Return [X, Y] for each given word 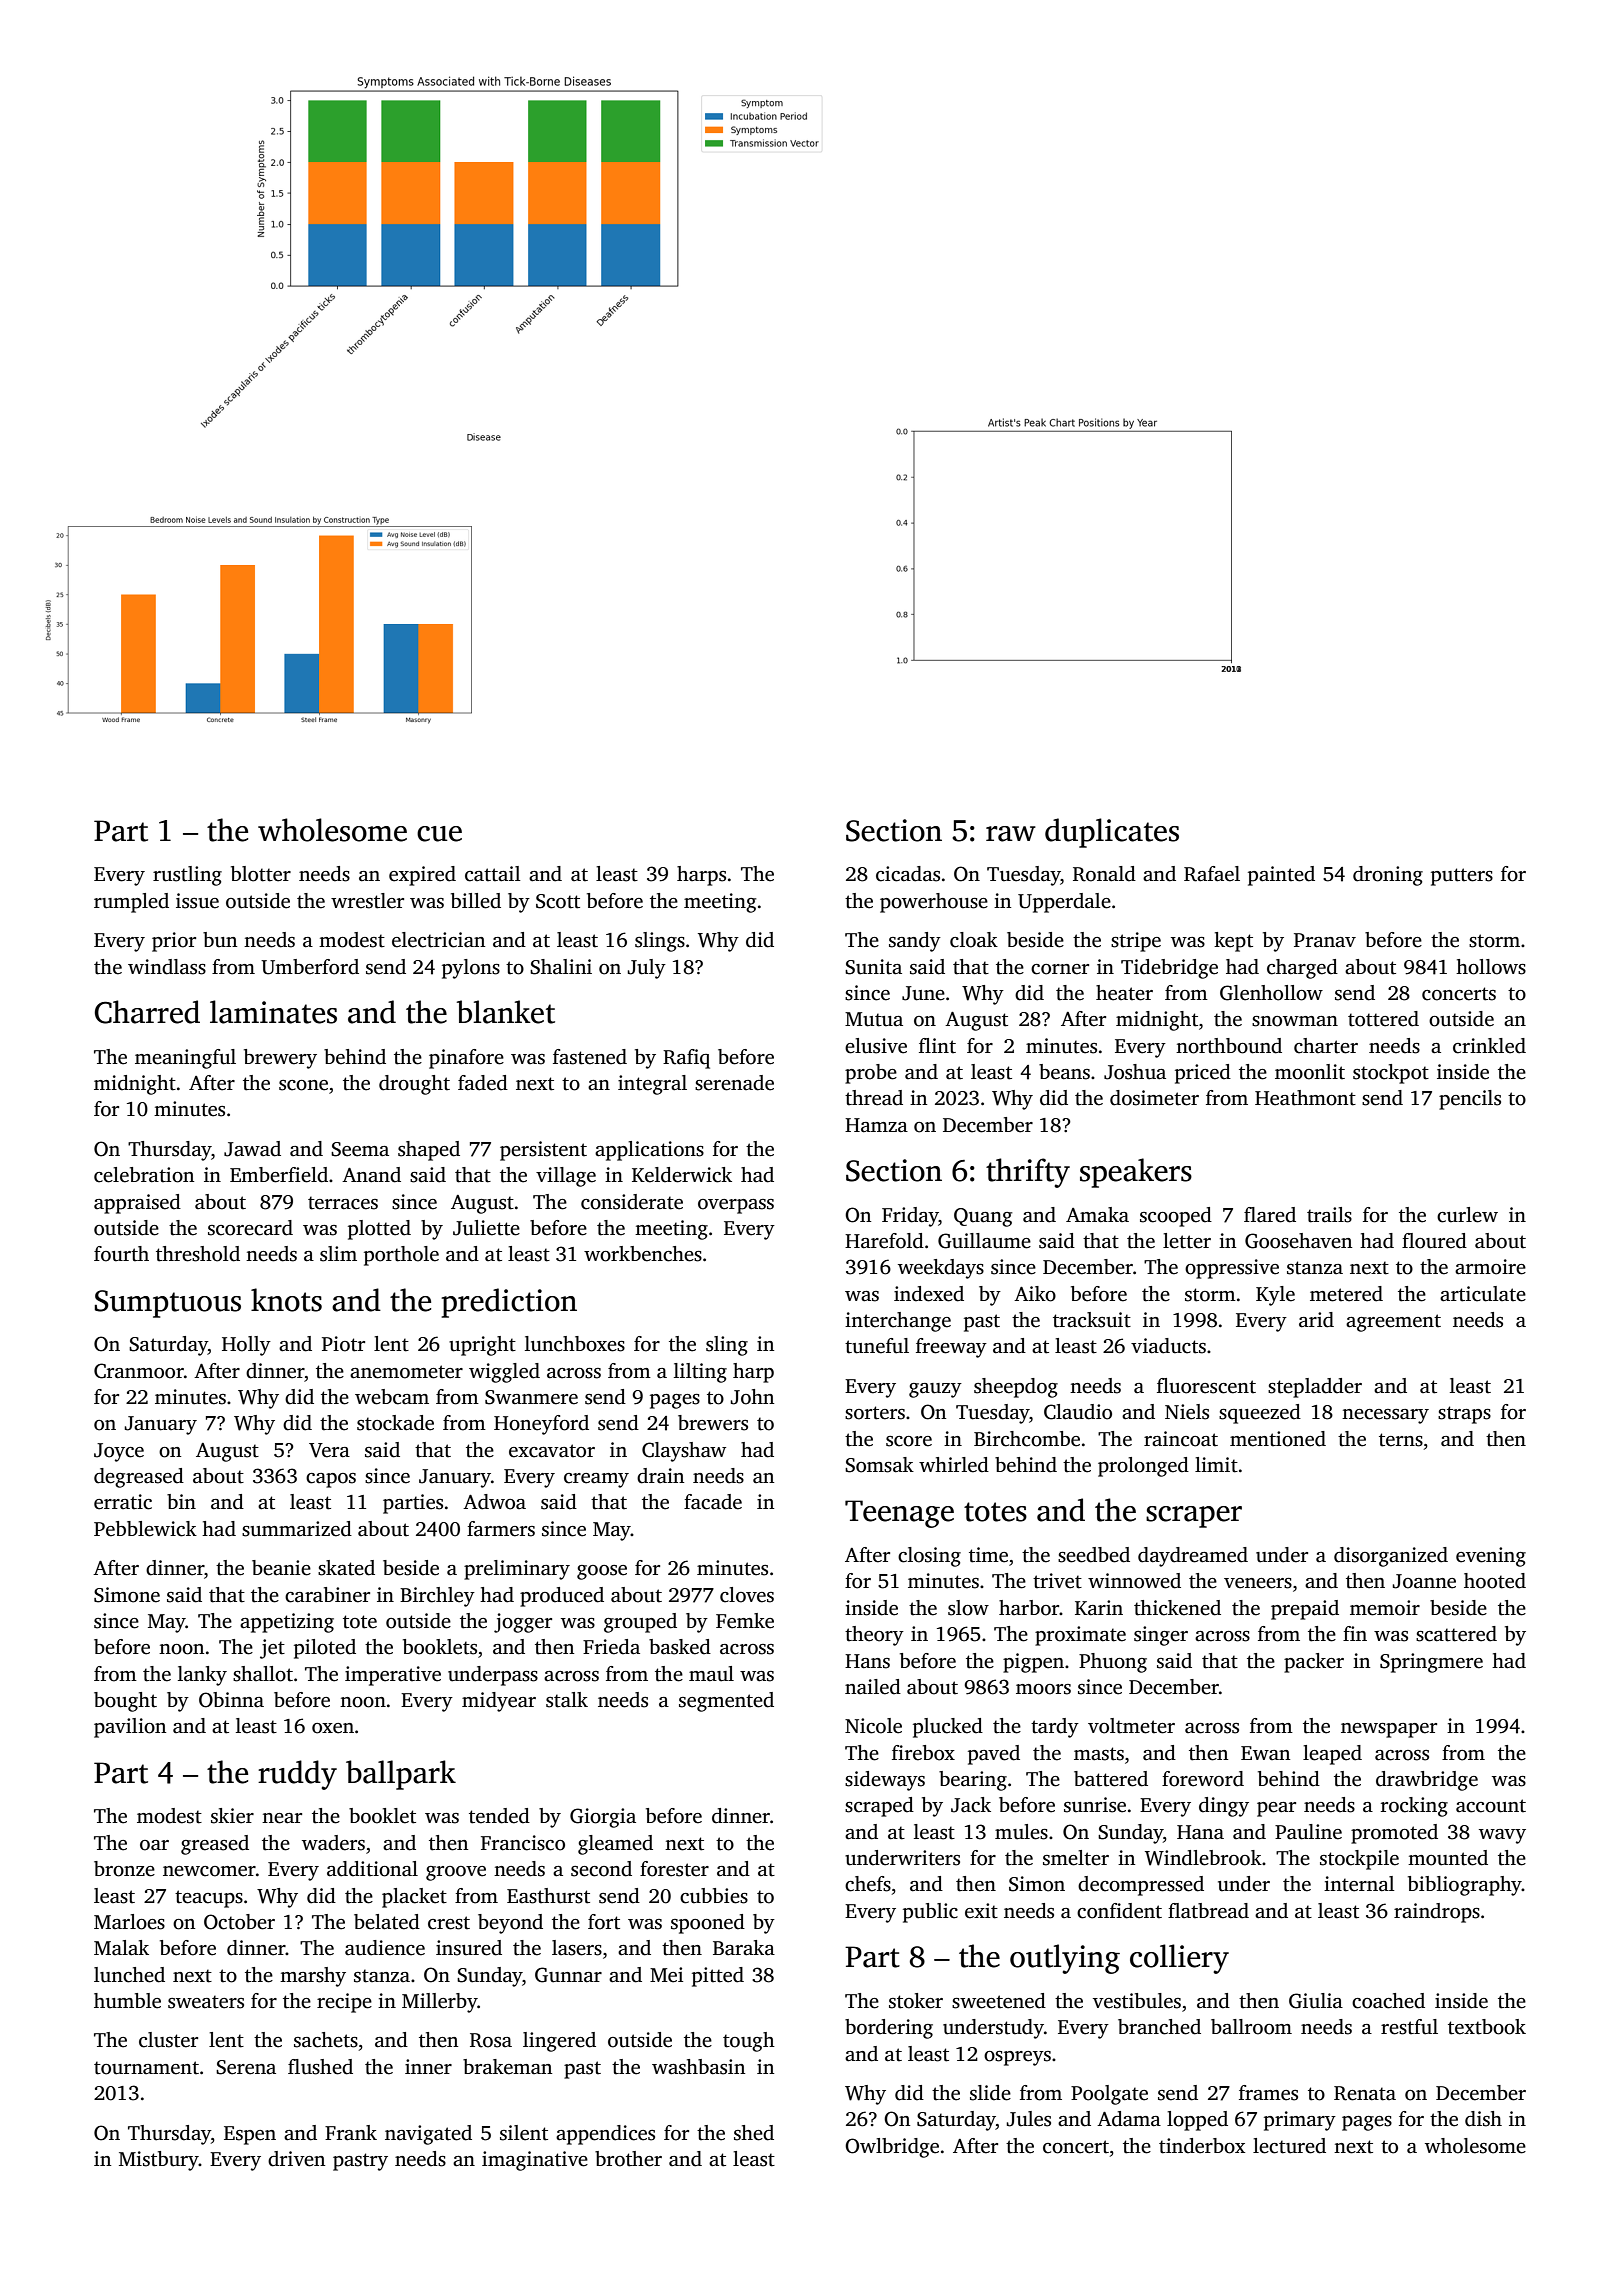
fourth [121, 1254]
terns [1401, 1440]
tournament [146, 2068]
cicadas [908, 874]
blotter [261, 874]
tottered [1383, 1019]
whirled [954, 1465]
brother [628, 2159]
